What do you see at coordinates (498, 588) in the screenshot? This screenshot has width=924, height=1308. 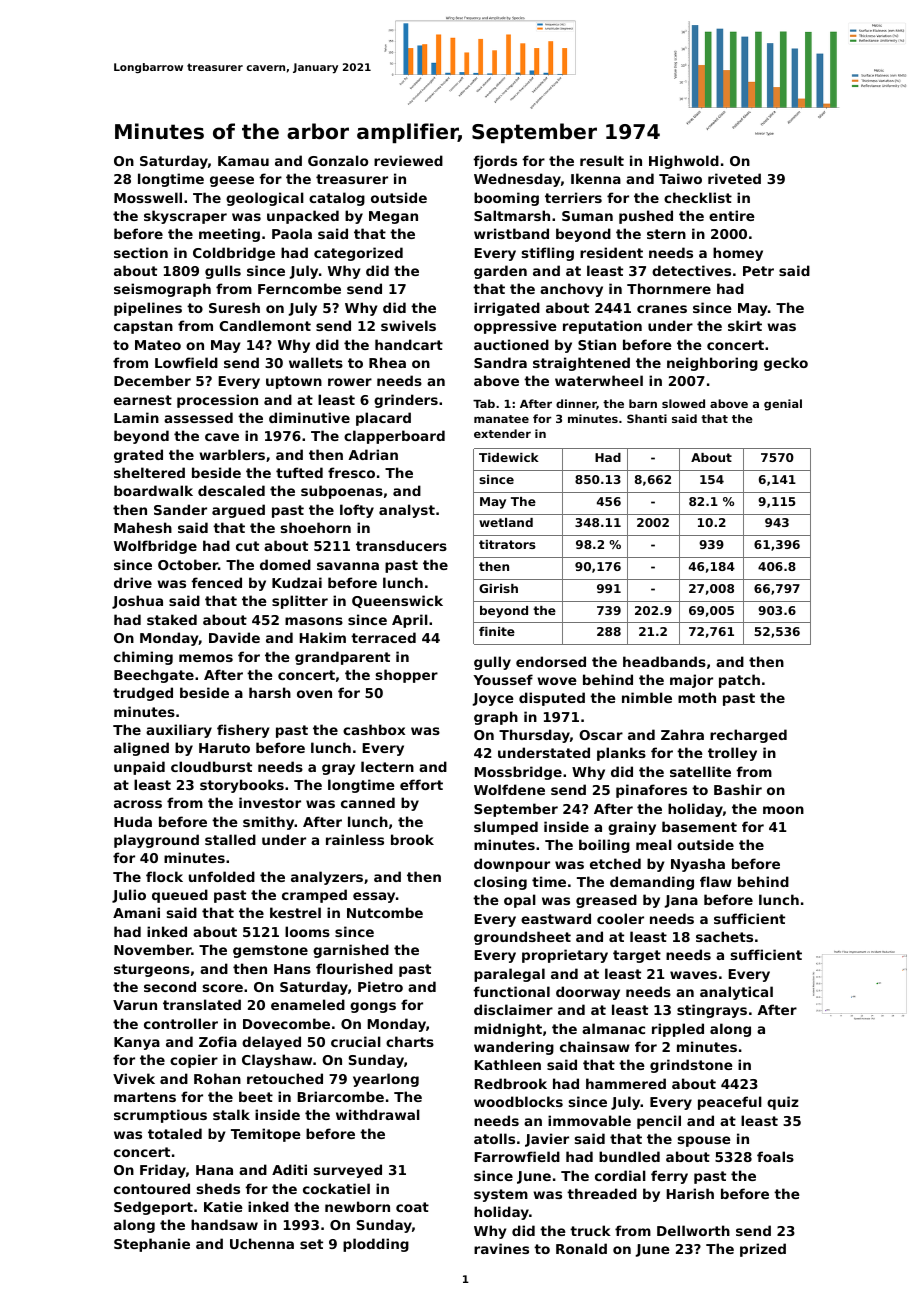 I see `Girish` at bounding box center [498, 588].
